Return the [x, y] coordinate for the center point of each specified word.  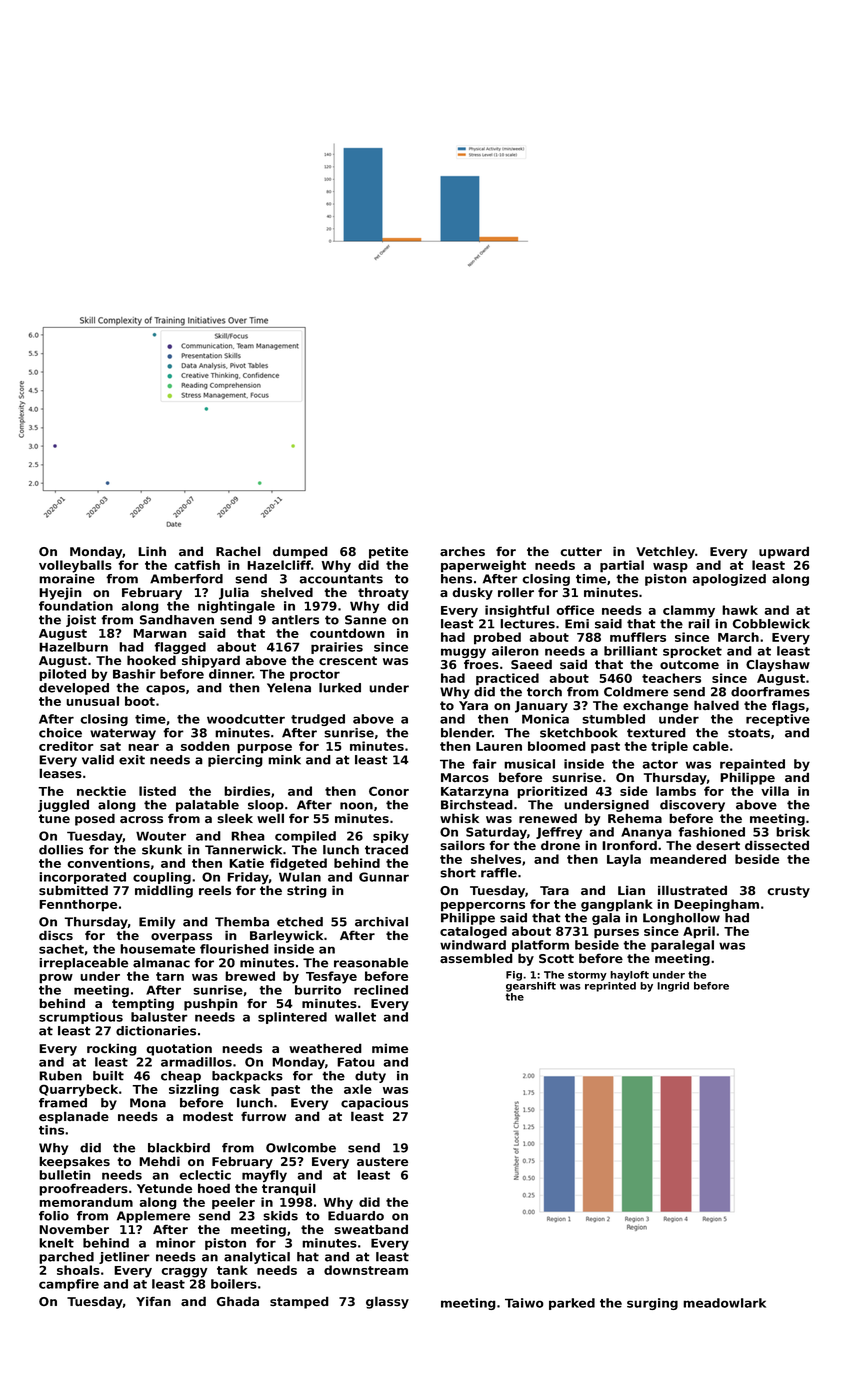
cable [711, 746]
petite [388, 553]
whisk [459, 818]
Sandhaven [177, 620]
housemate [157, 949]
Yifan [153, 1301]
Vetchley [665, 552]
